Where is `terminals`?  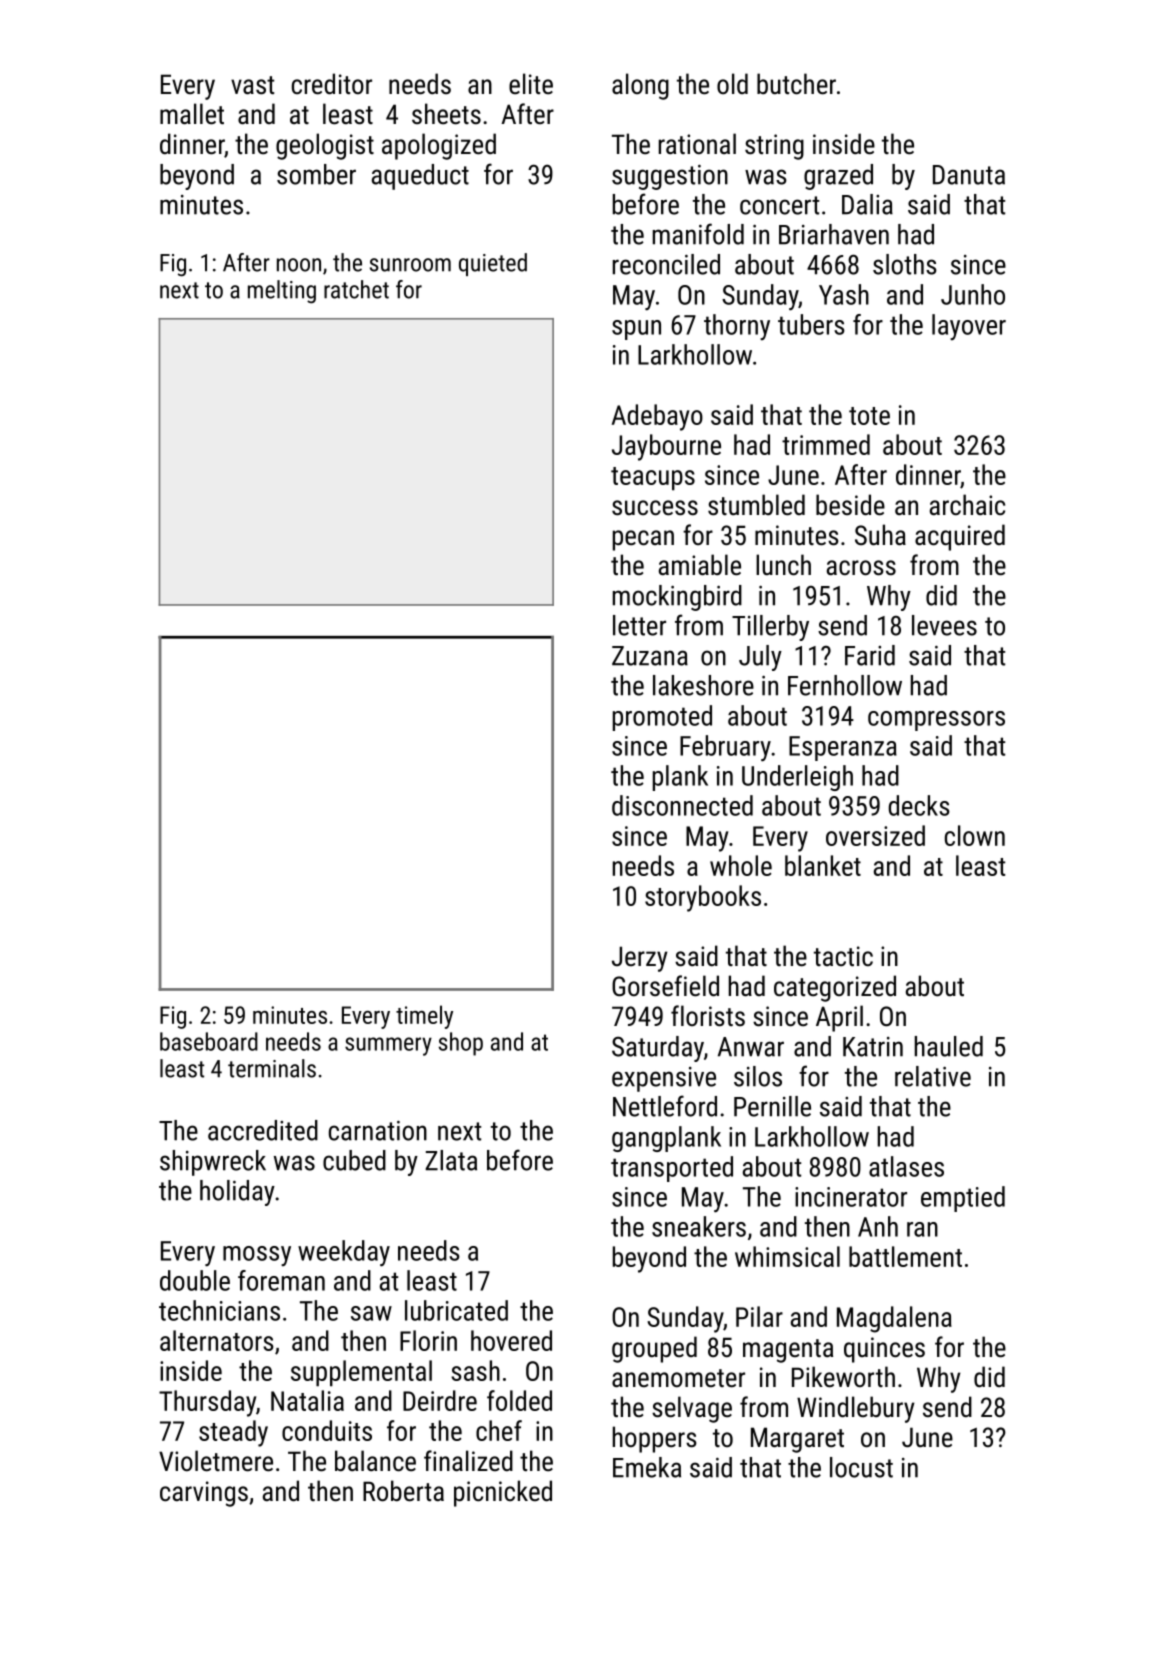
terminals is located at coordinates (272, 1068).
